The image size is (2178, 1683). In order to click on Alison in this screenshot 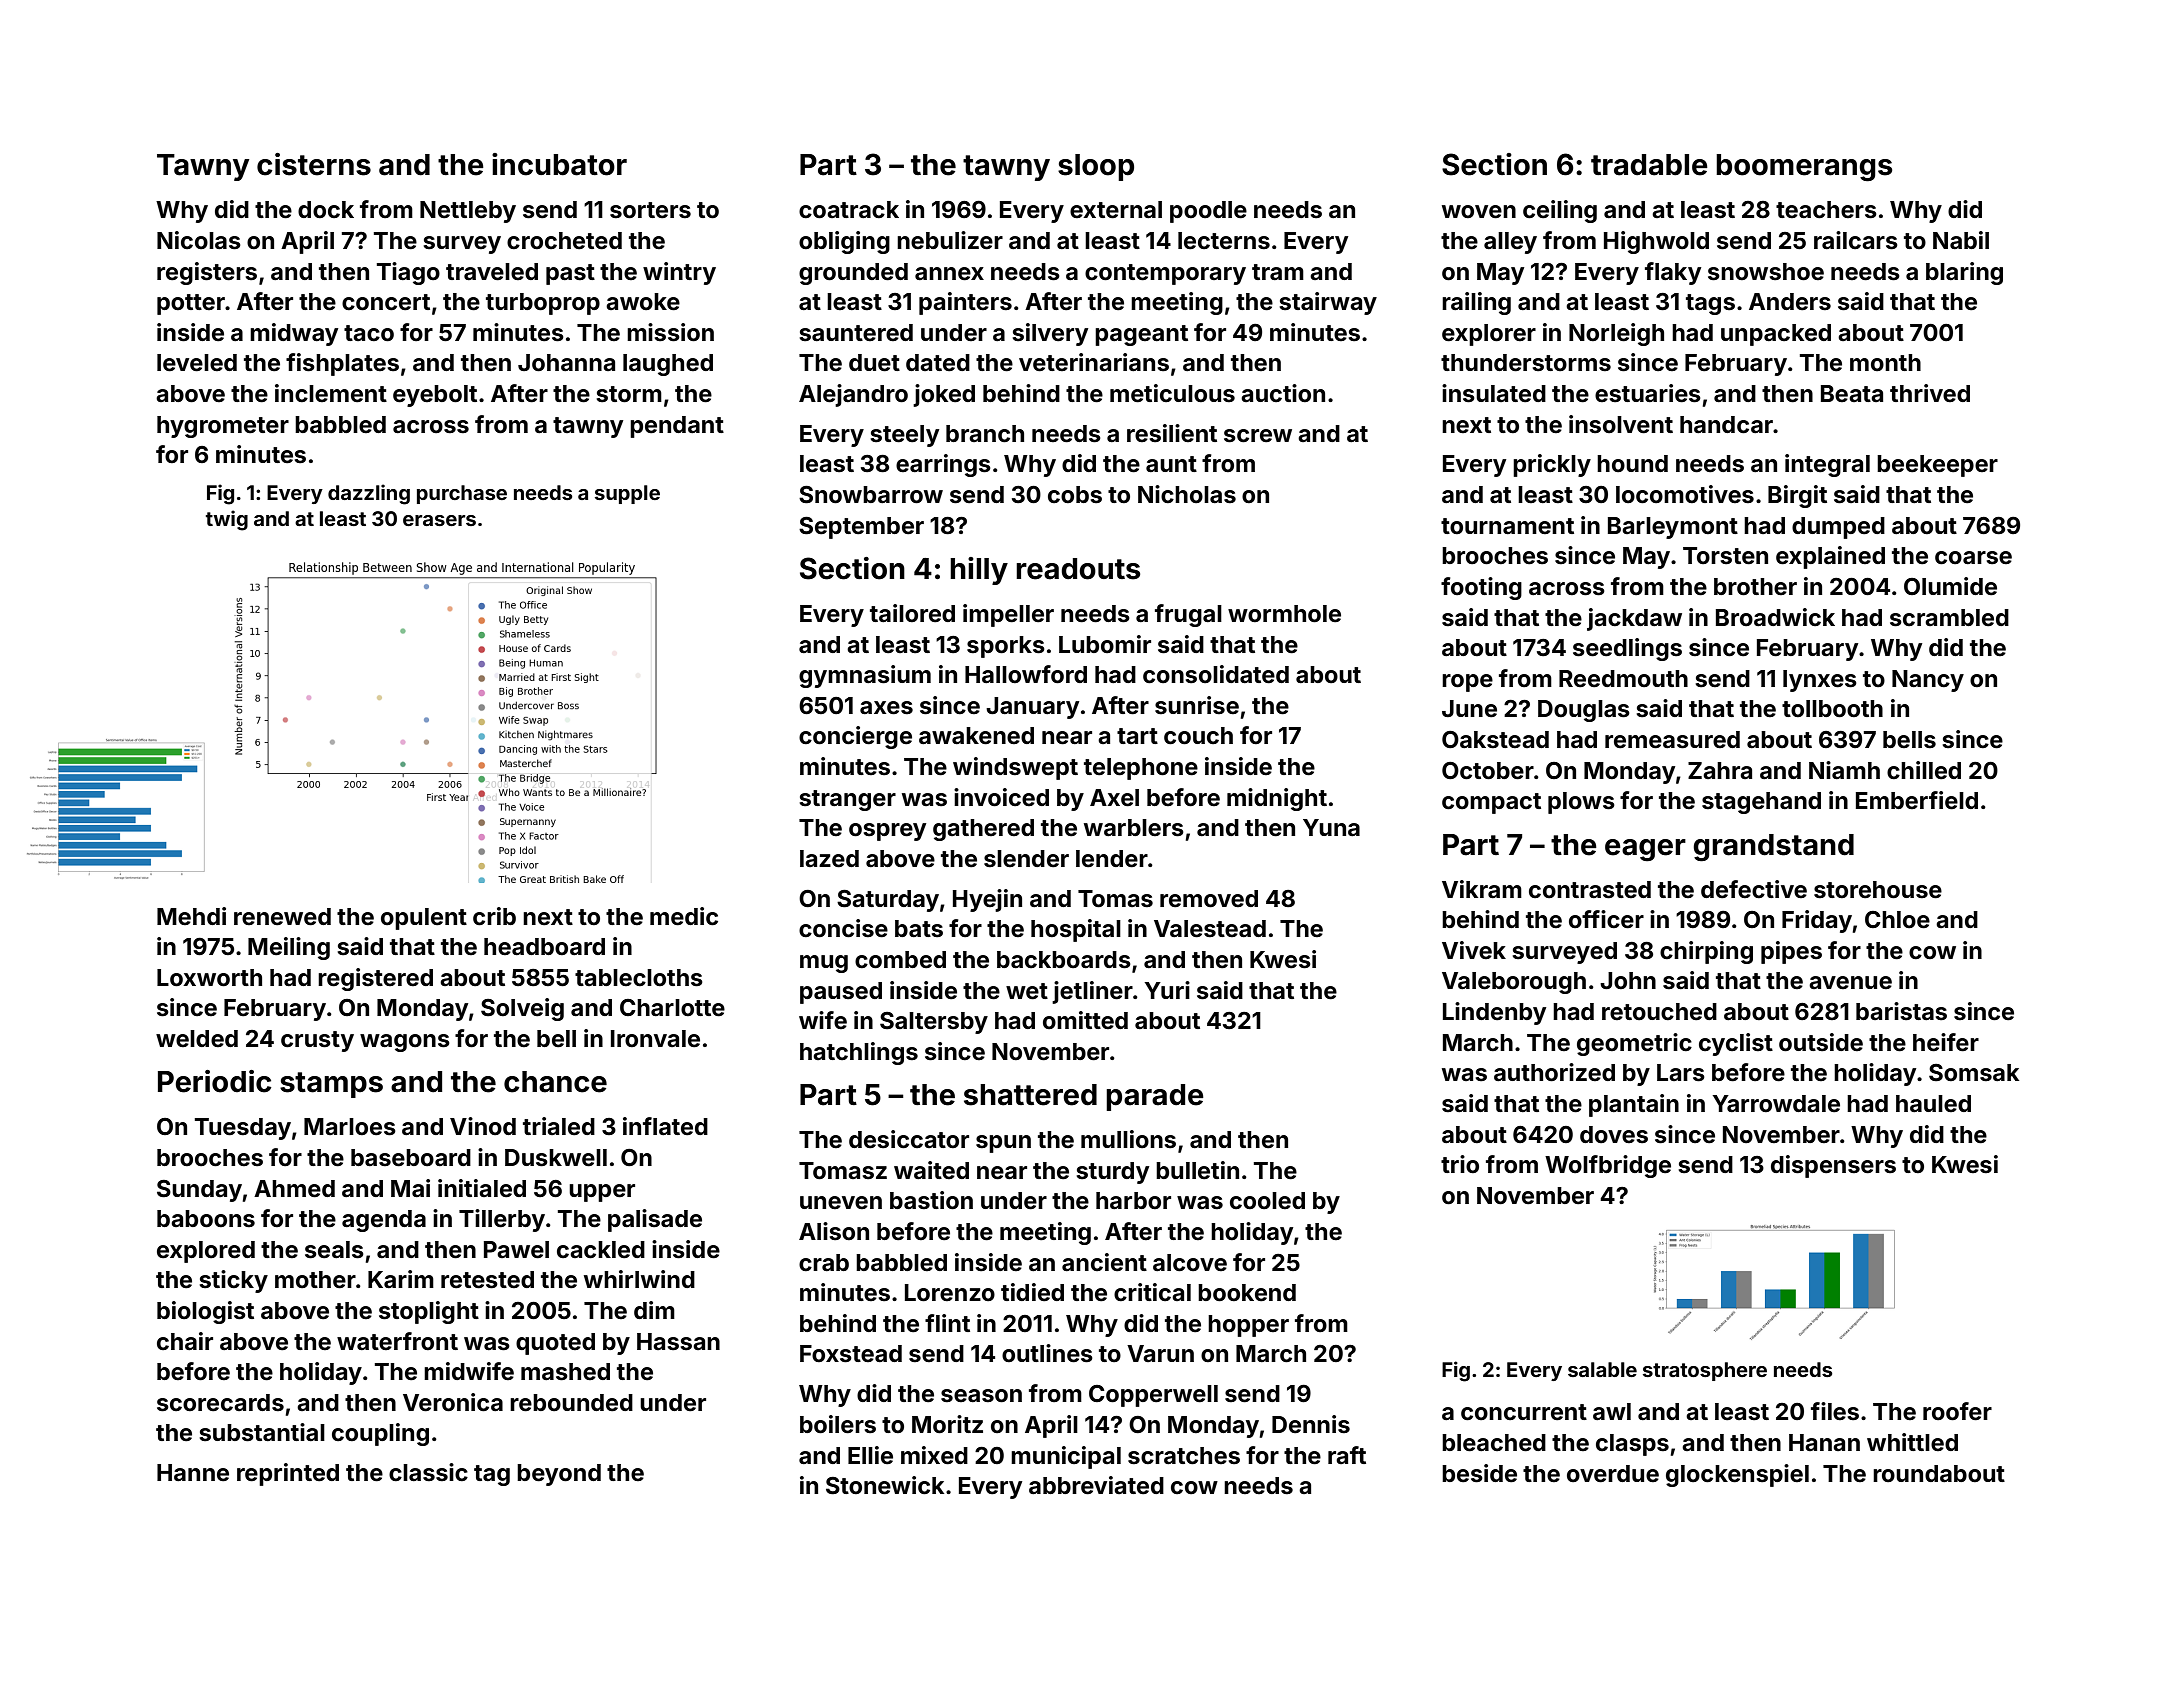, I will do `click(834, 1231)`.
